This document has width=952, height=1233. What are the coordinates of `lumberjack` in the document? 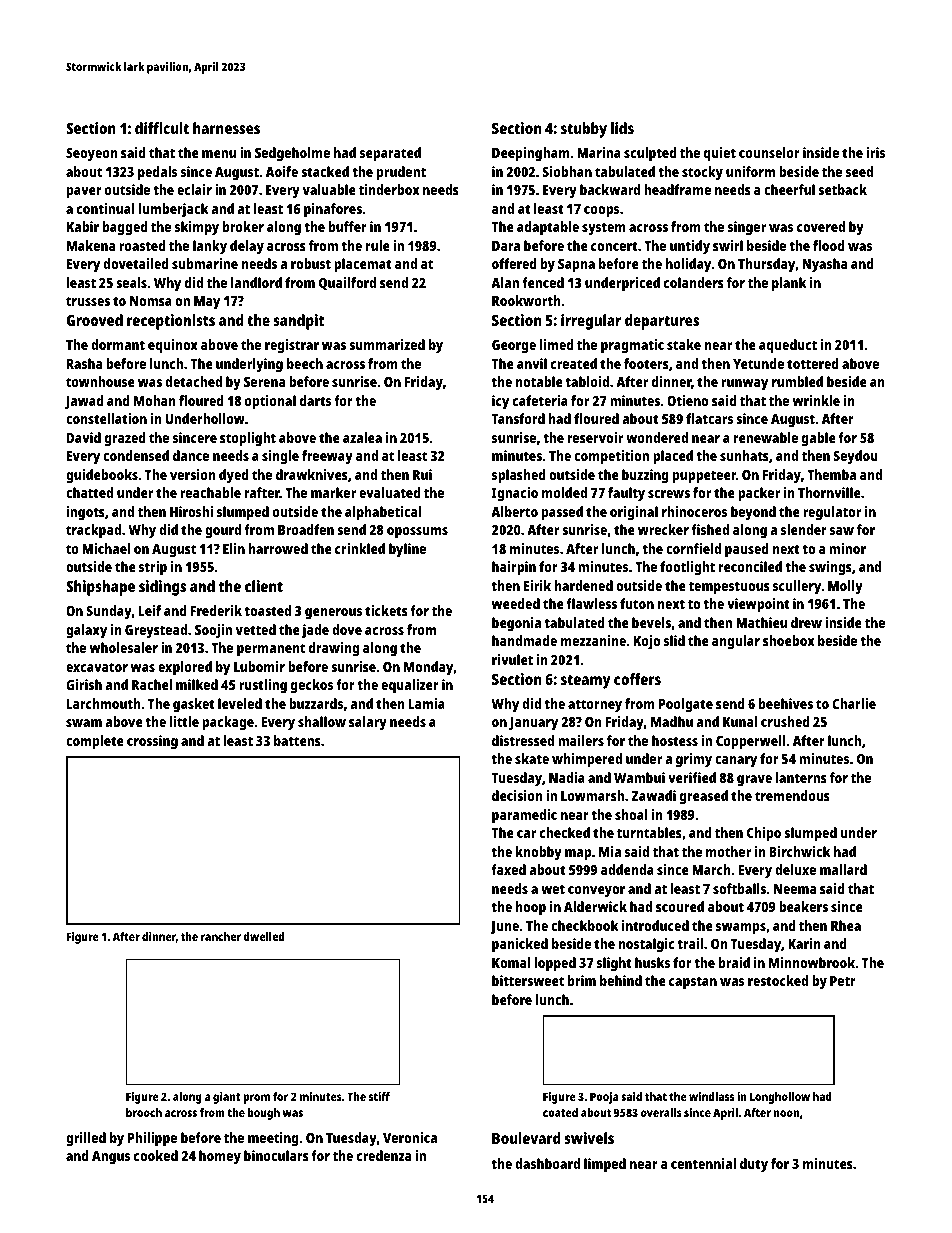 It's located at (173, 210).
